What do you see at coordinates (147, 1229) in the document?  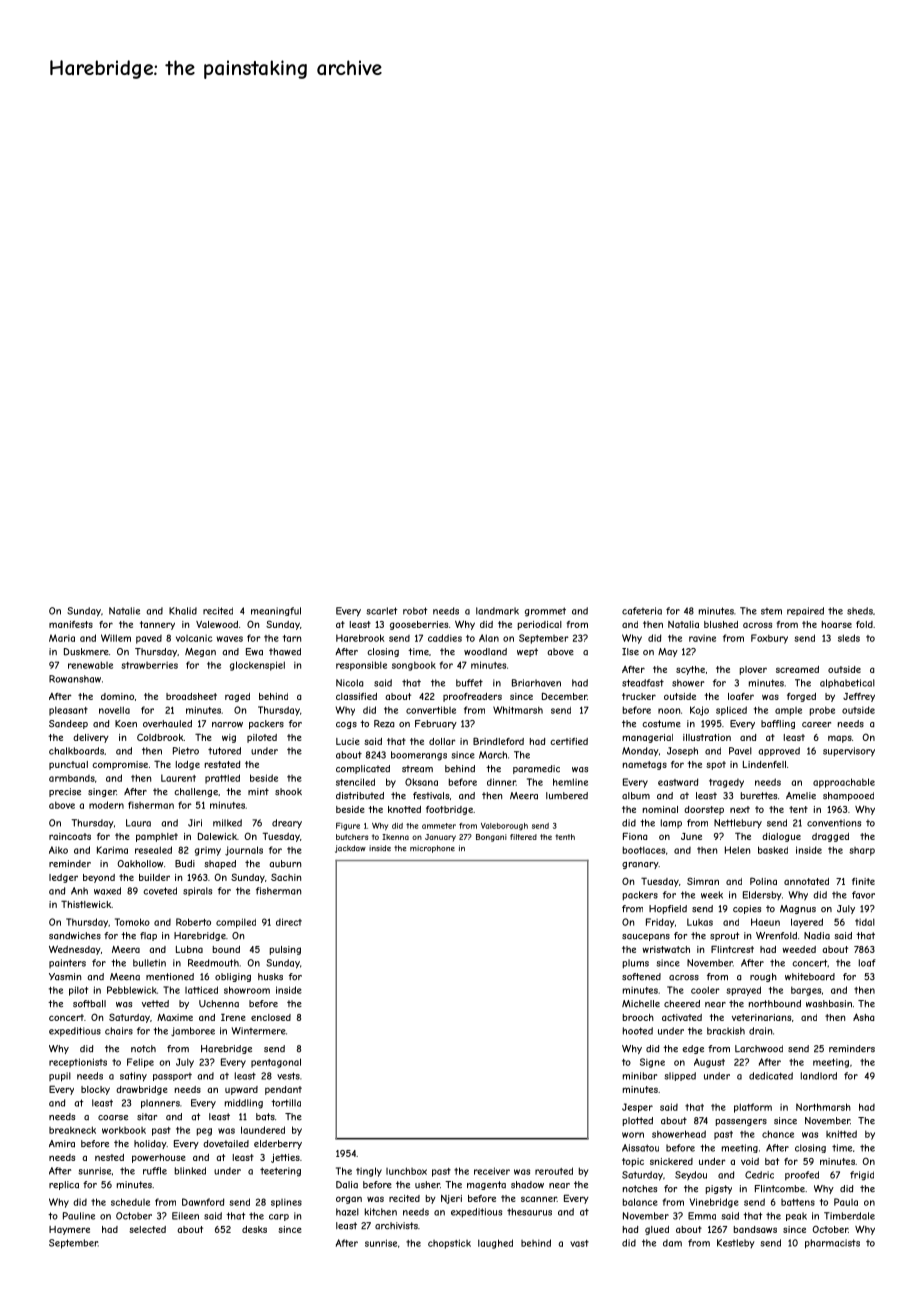 I see `selected` at bounding box center [147, 1229].
